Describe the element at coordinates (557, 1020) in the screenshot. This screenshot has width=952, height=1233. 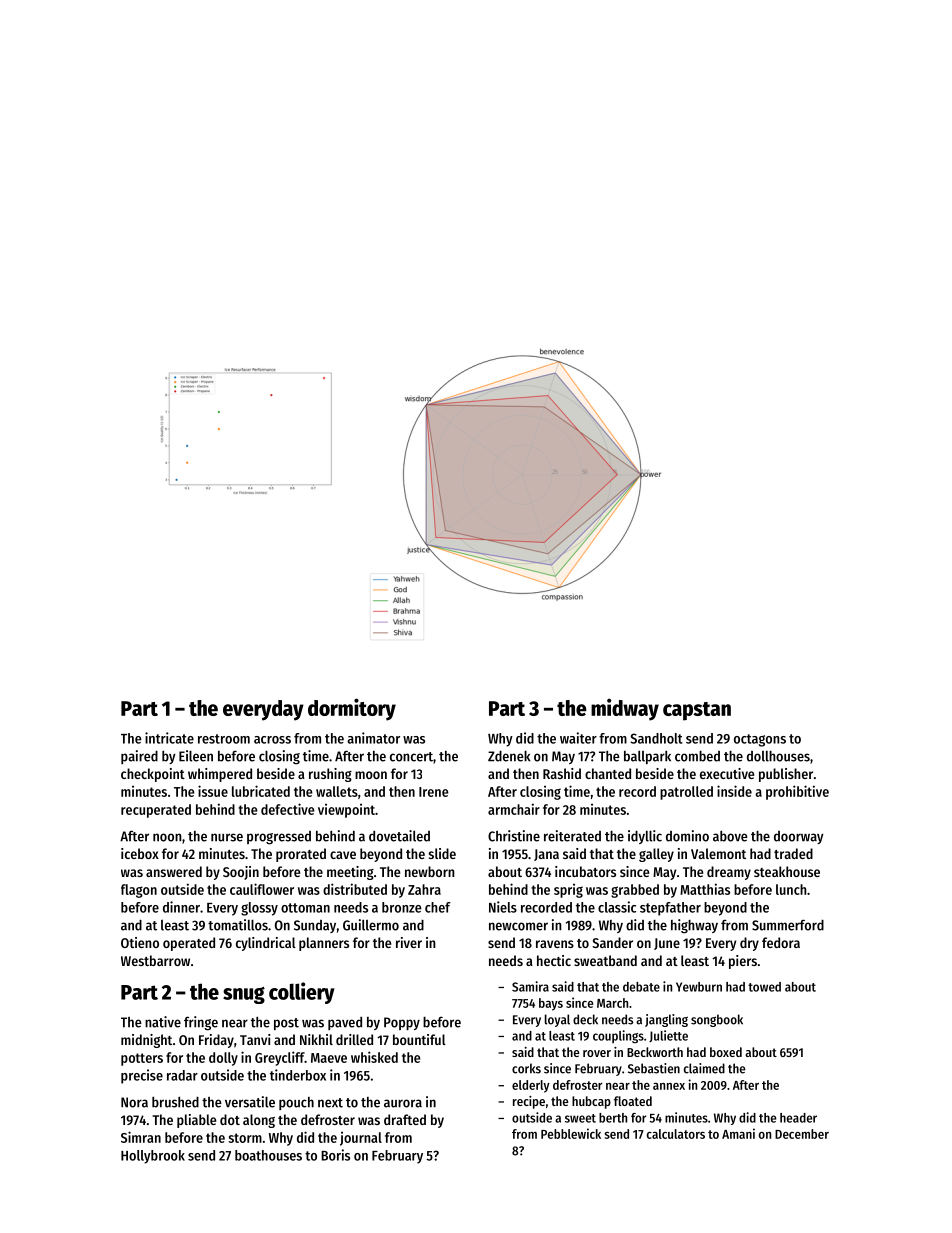
I see `loyal` at that location.
